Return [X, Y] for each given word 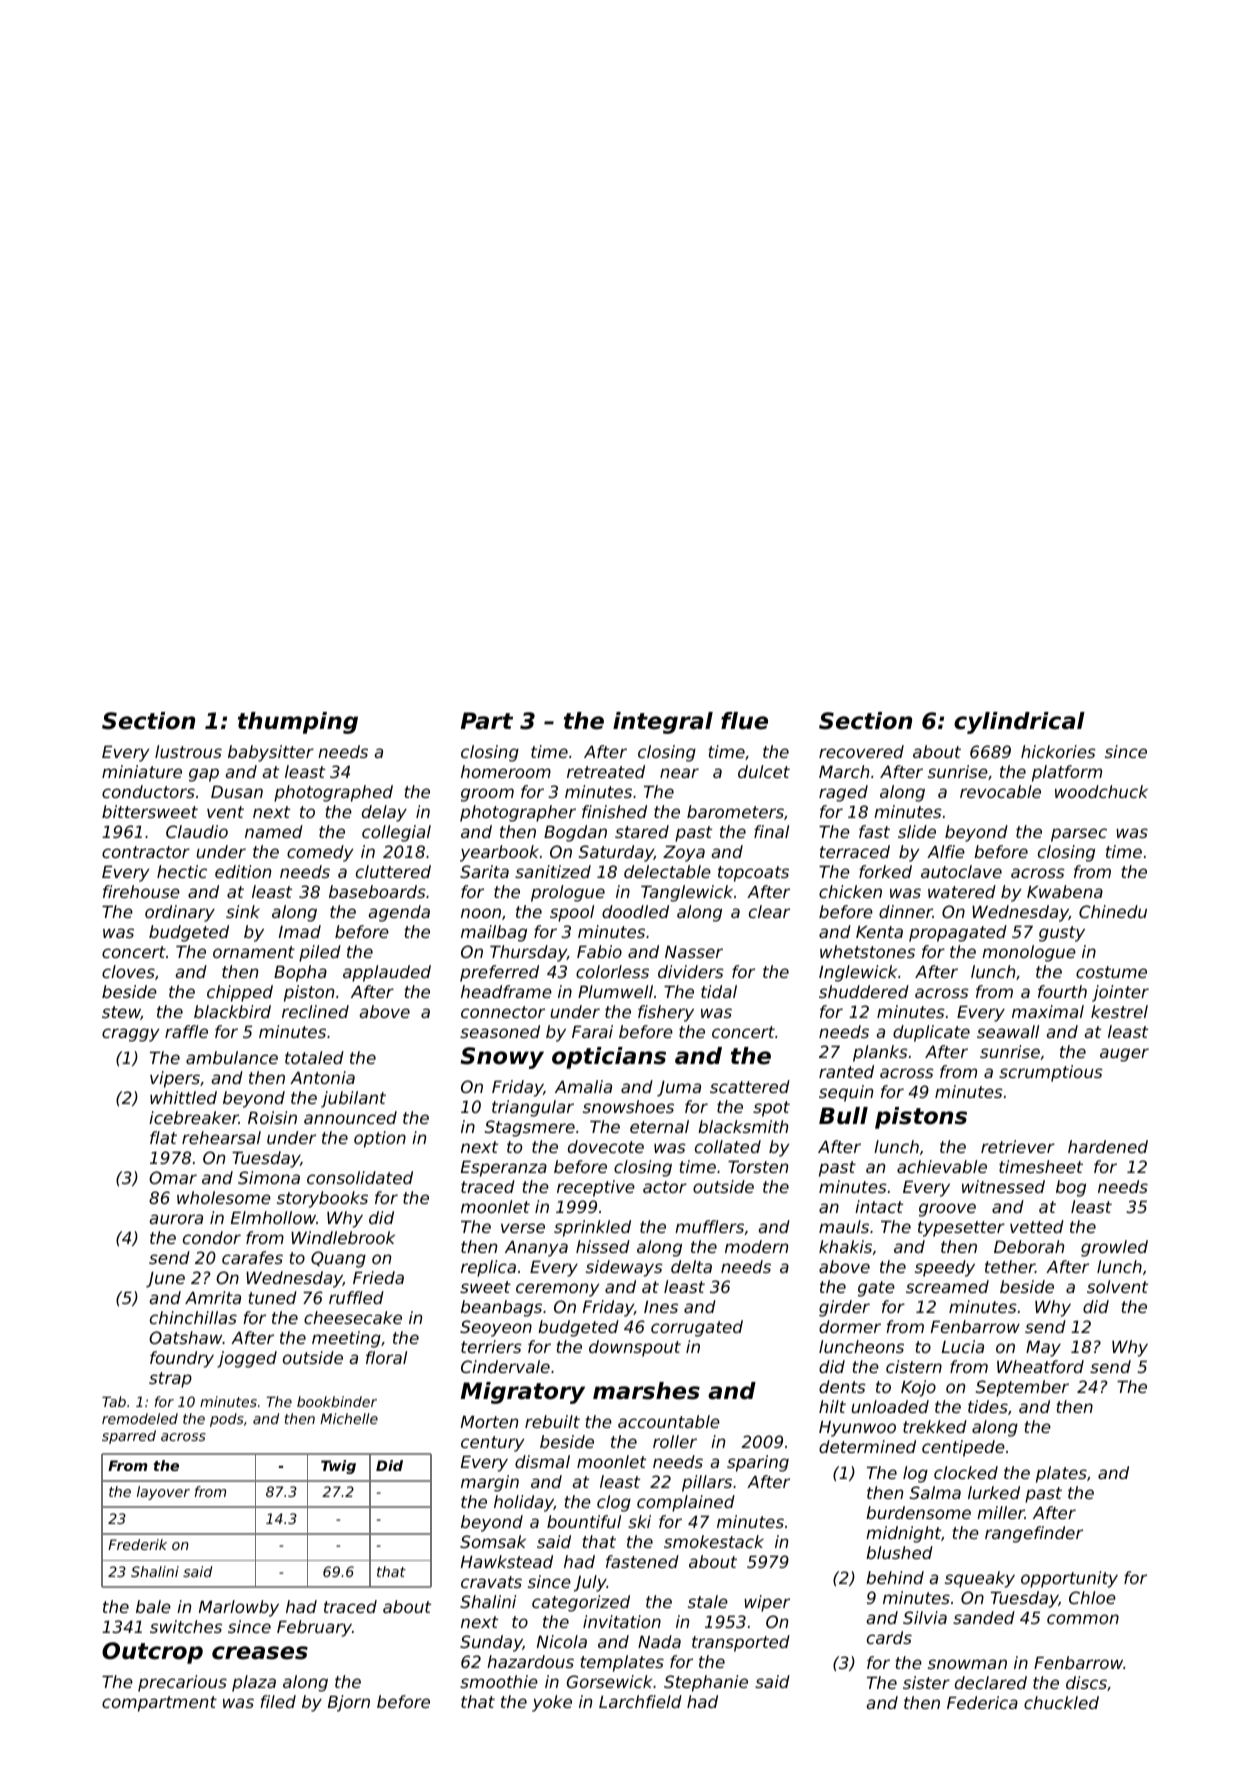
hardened [1108, 1146]
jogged [247, 1359]
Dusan [237, 791]
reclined [315, 1011]
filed [278, 1701]
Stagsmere [530, 1128]
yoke [552, 1703]
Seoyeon [496, 1328]
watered [962, 891]
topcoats [753, 874]
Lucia [963, 1346]
